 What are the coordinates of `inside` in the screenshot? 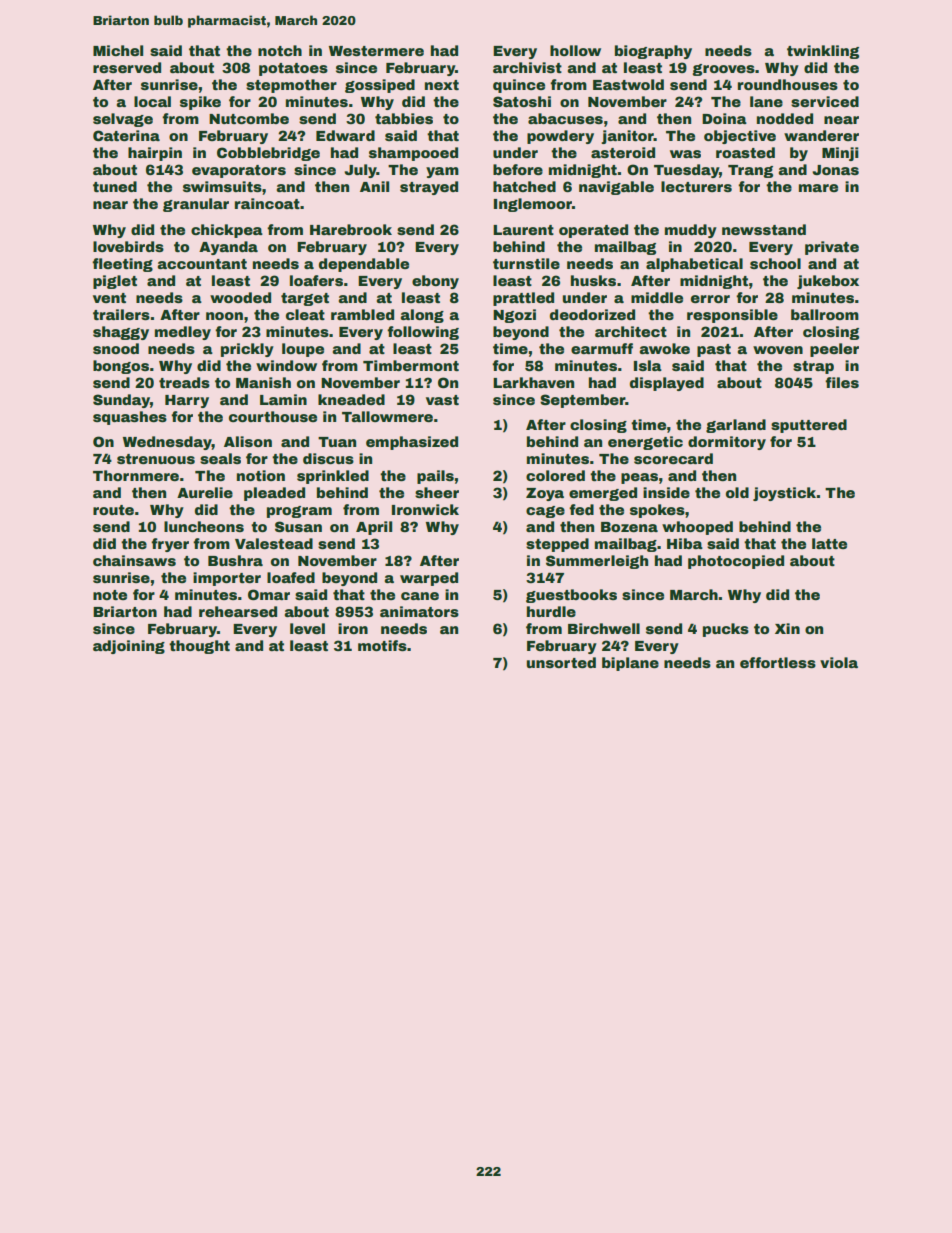 It's located at (666, 492).
